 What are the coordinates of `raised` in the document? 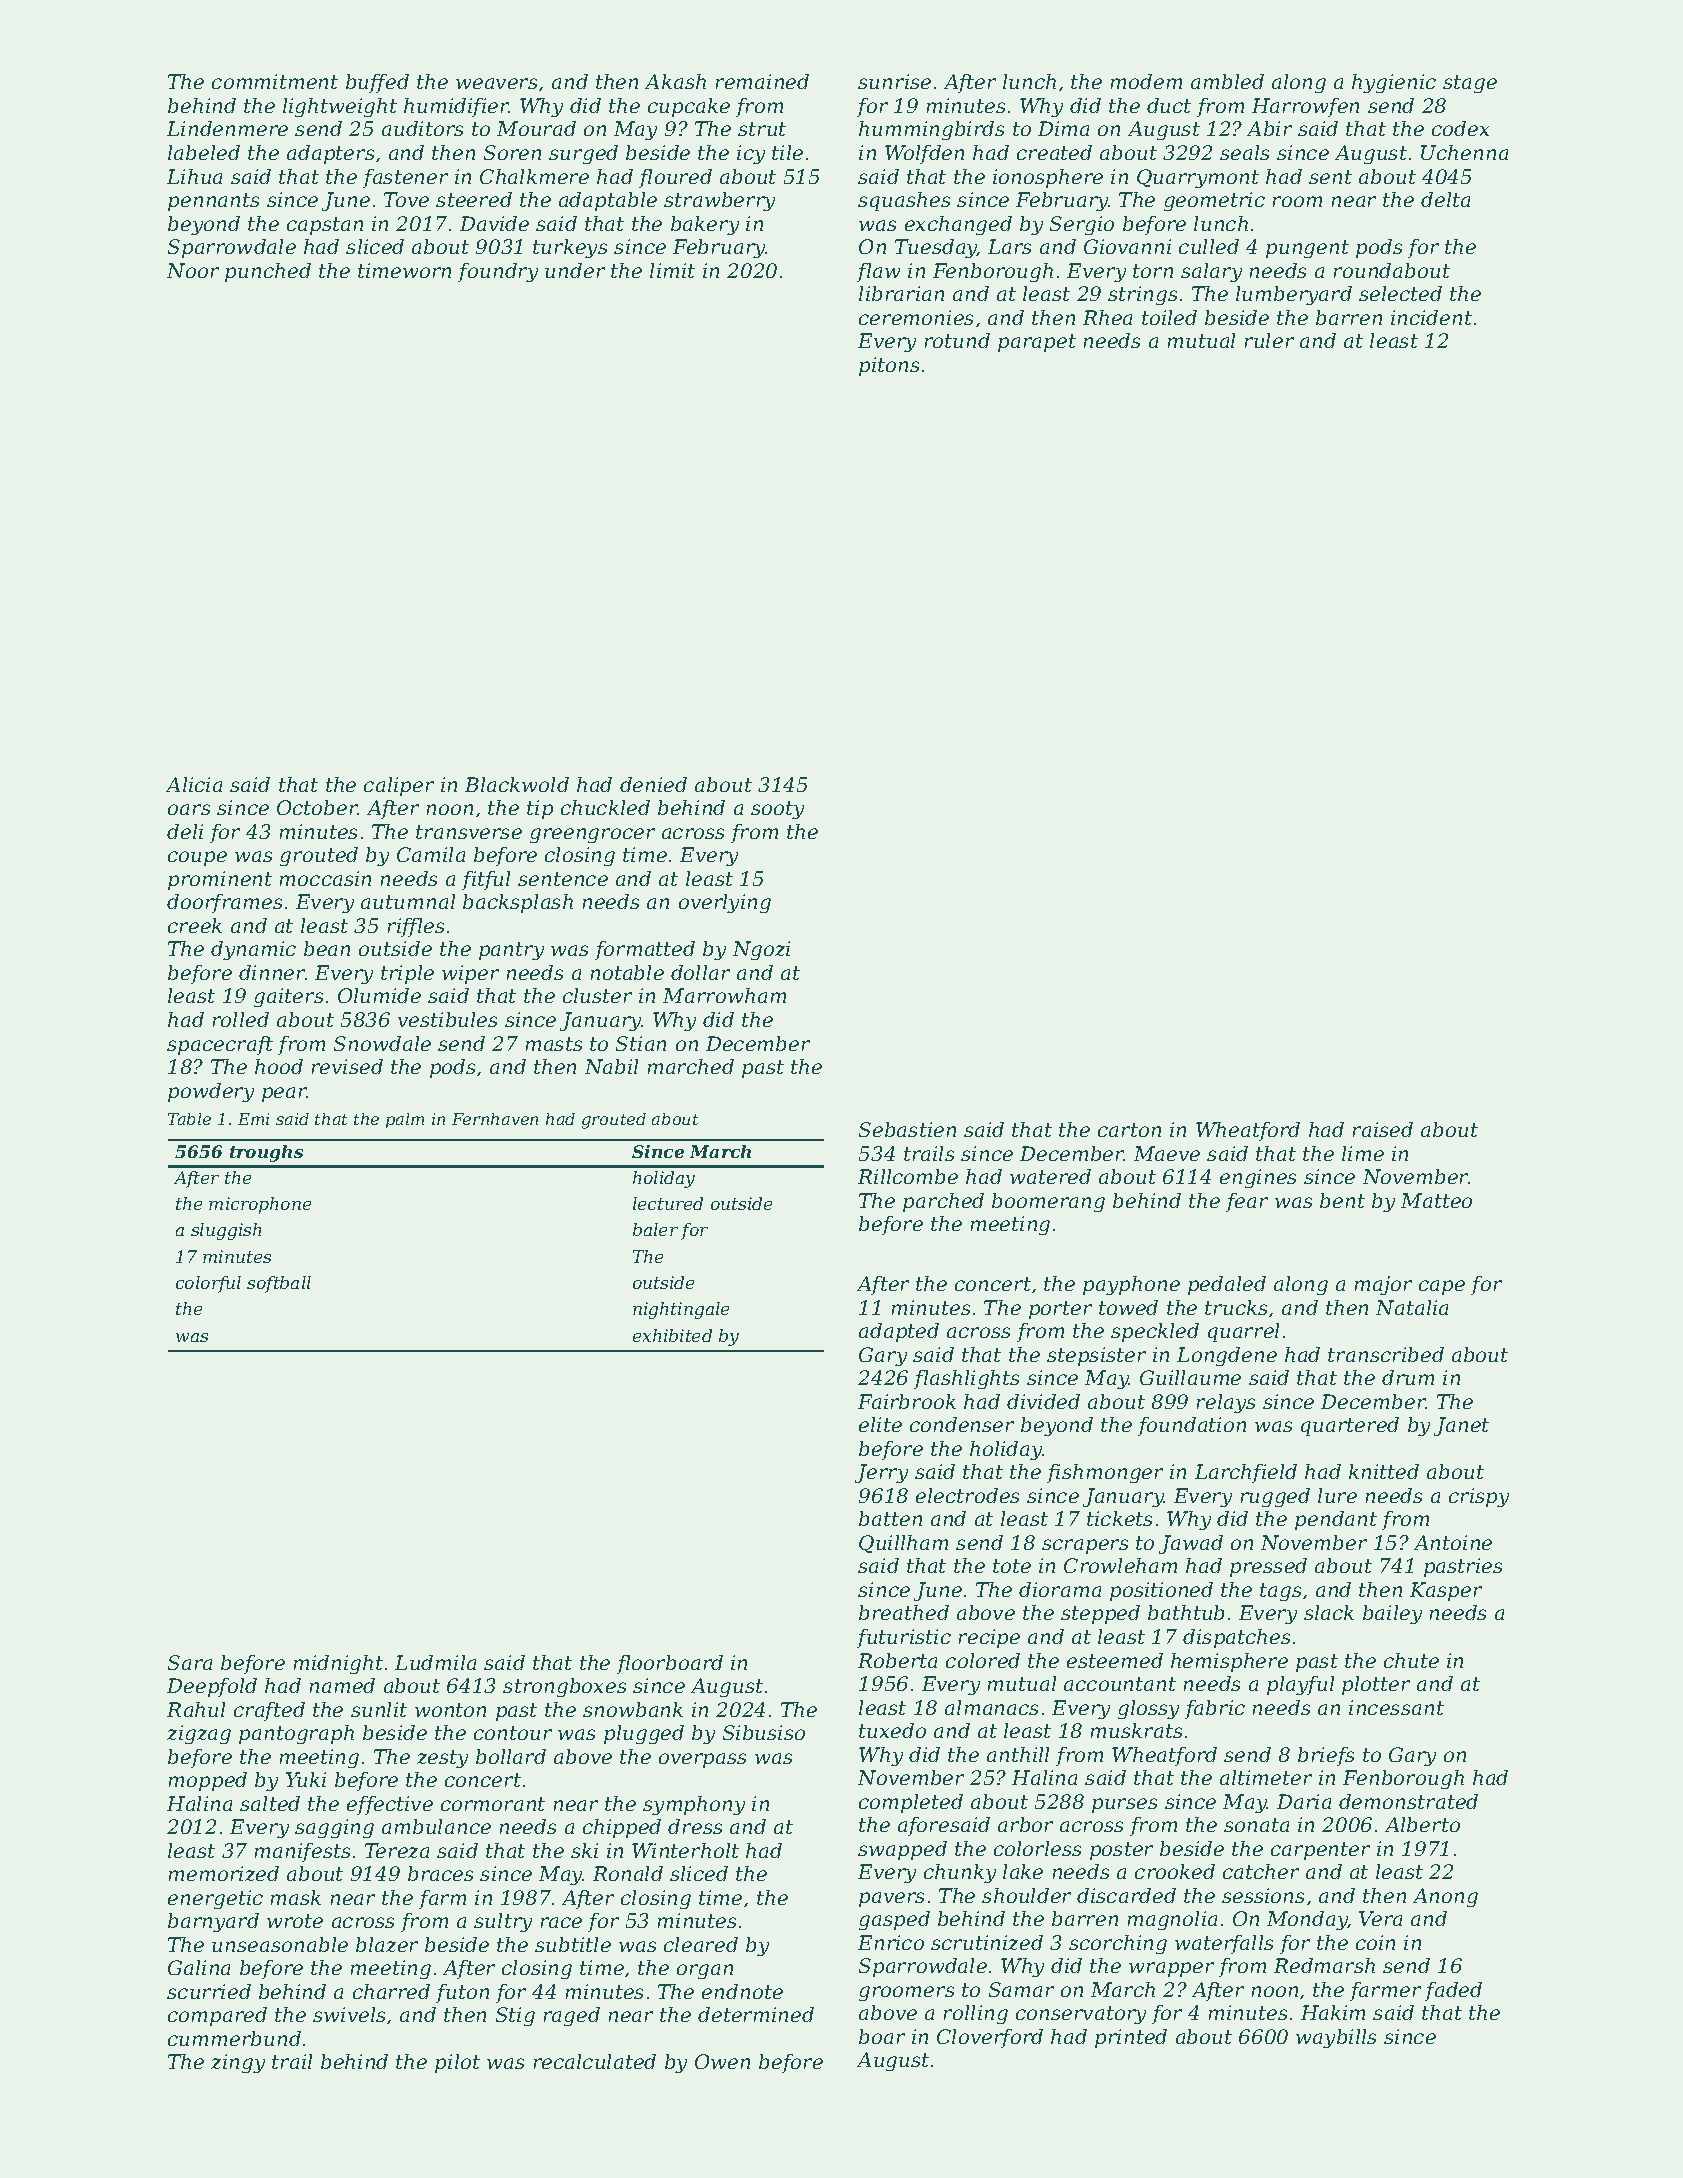 It's located at (1383, 1129).
